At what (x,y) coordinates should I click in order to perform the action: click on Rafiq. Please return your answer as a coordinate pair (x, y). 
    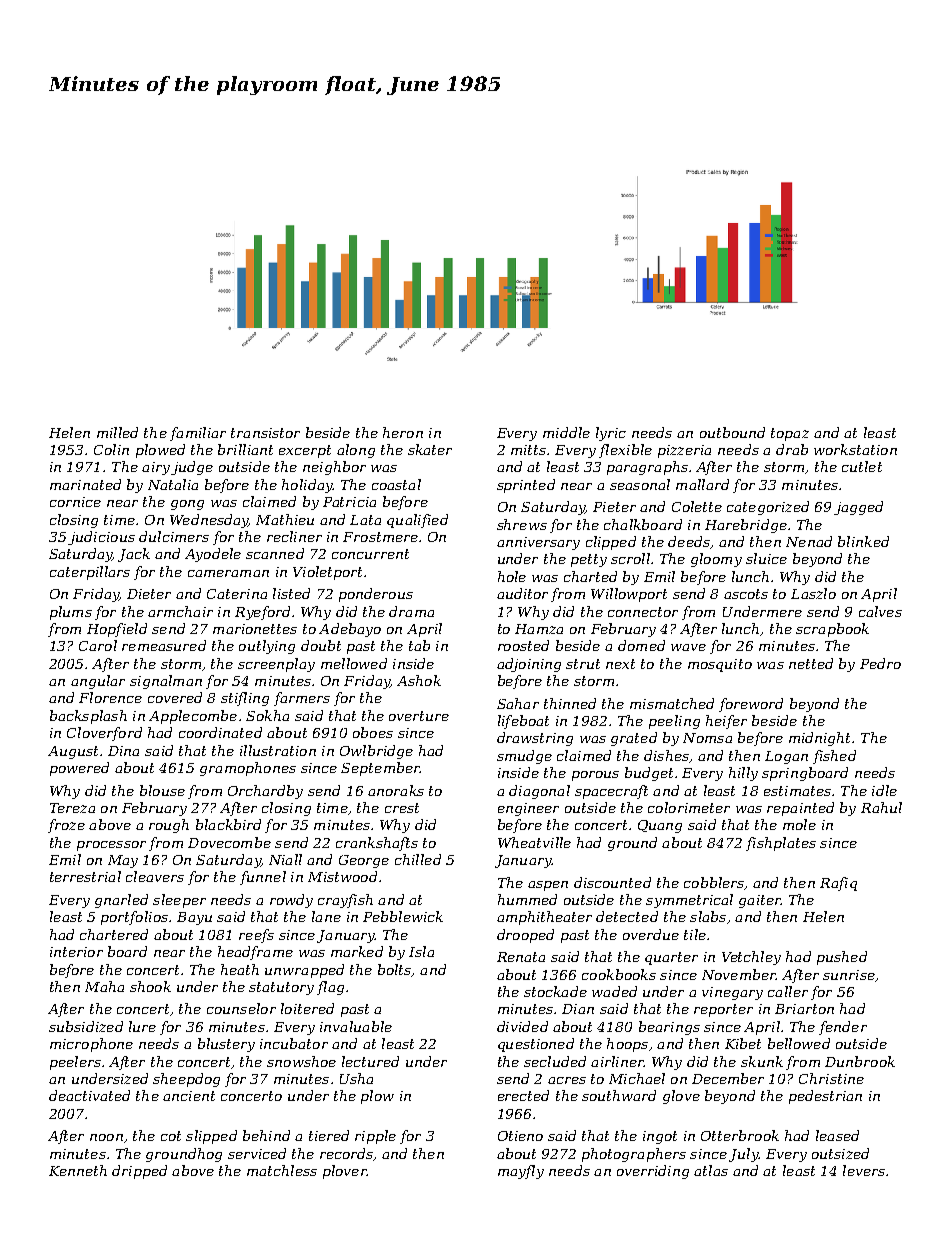
    Looking at the image, I should click on (838, 884).
